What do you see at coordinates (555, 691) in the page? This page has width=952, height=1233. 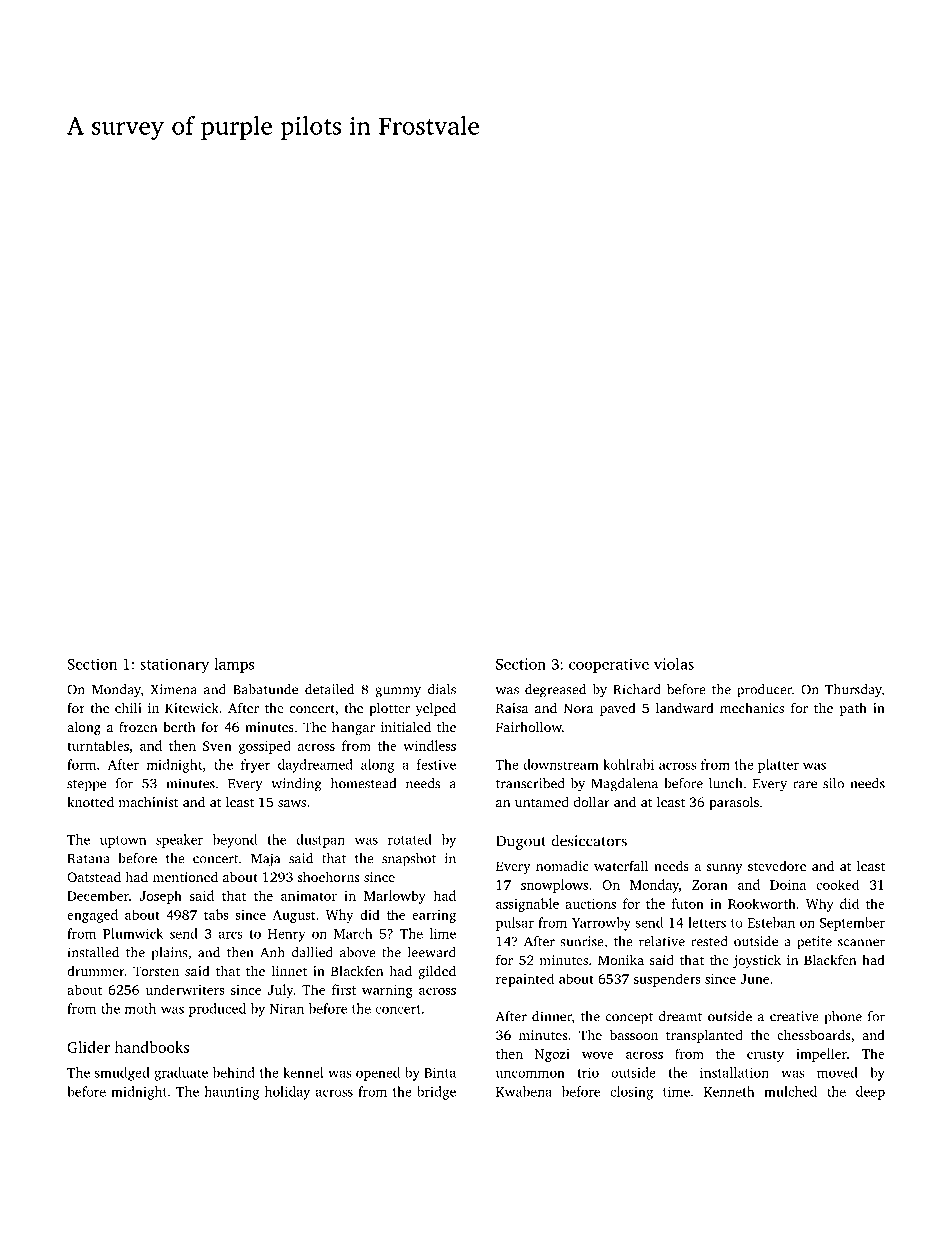 I see `degreased` at bounding box center [555, 691].
